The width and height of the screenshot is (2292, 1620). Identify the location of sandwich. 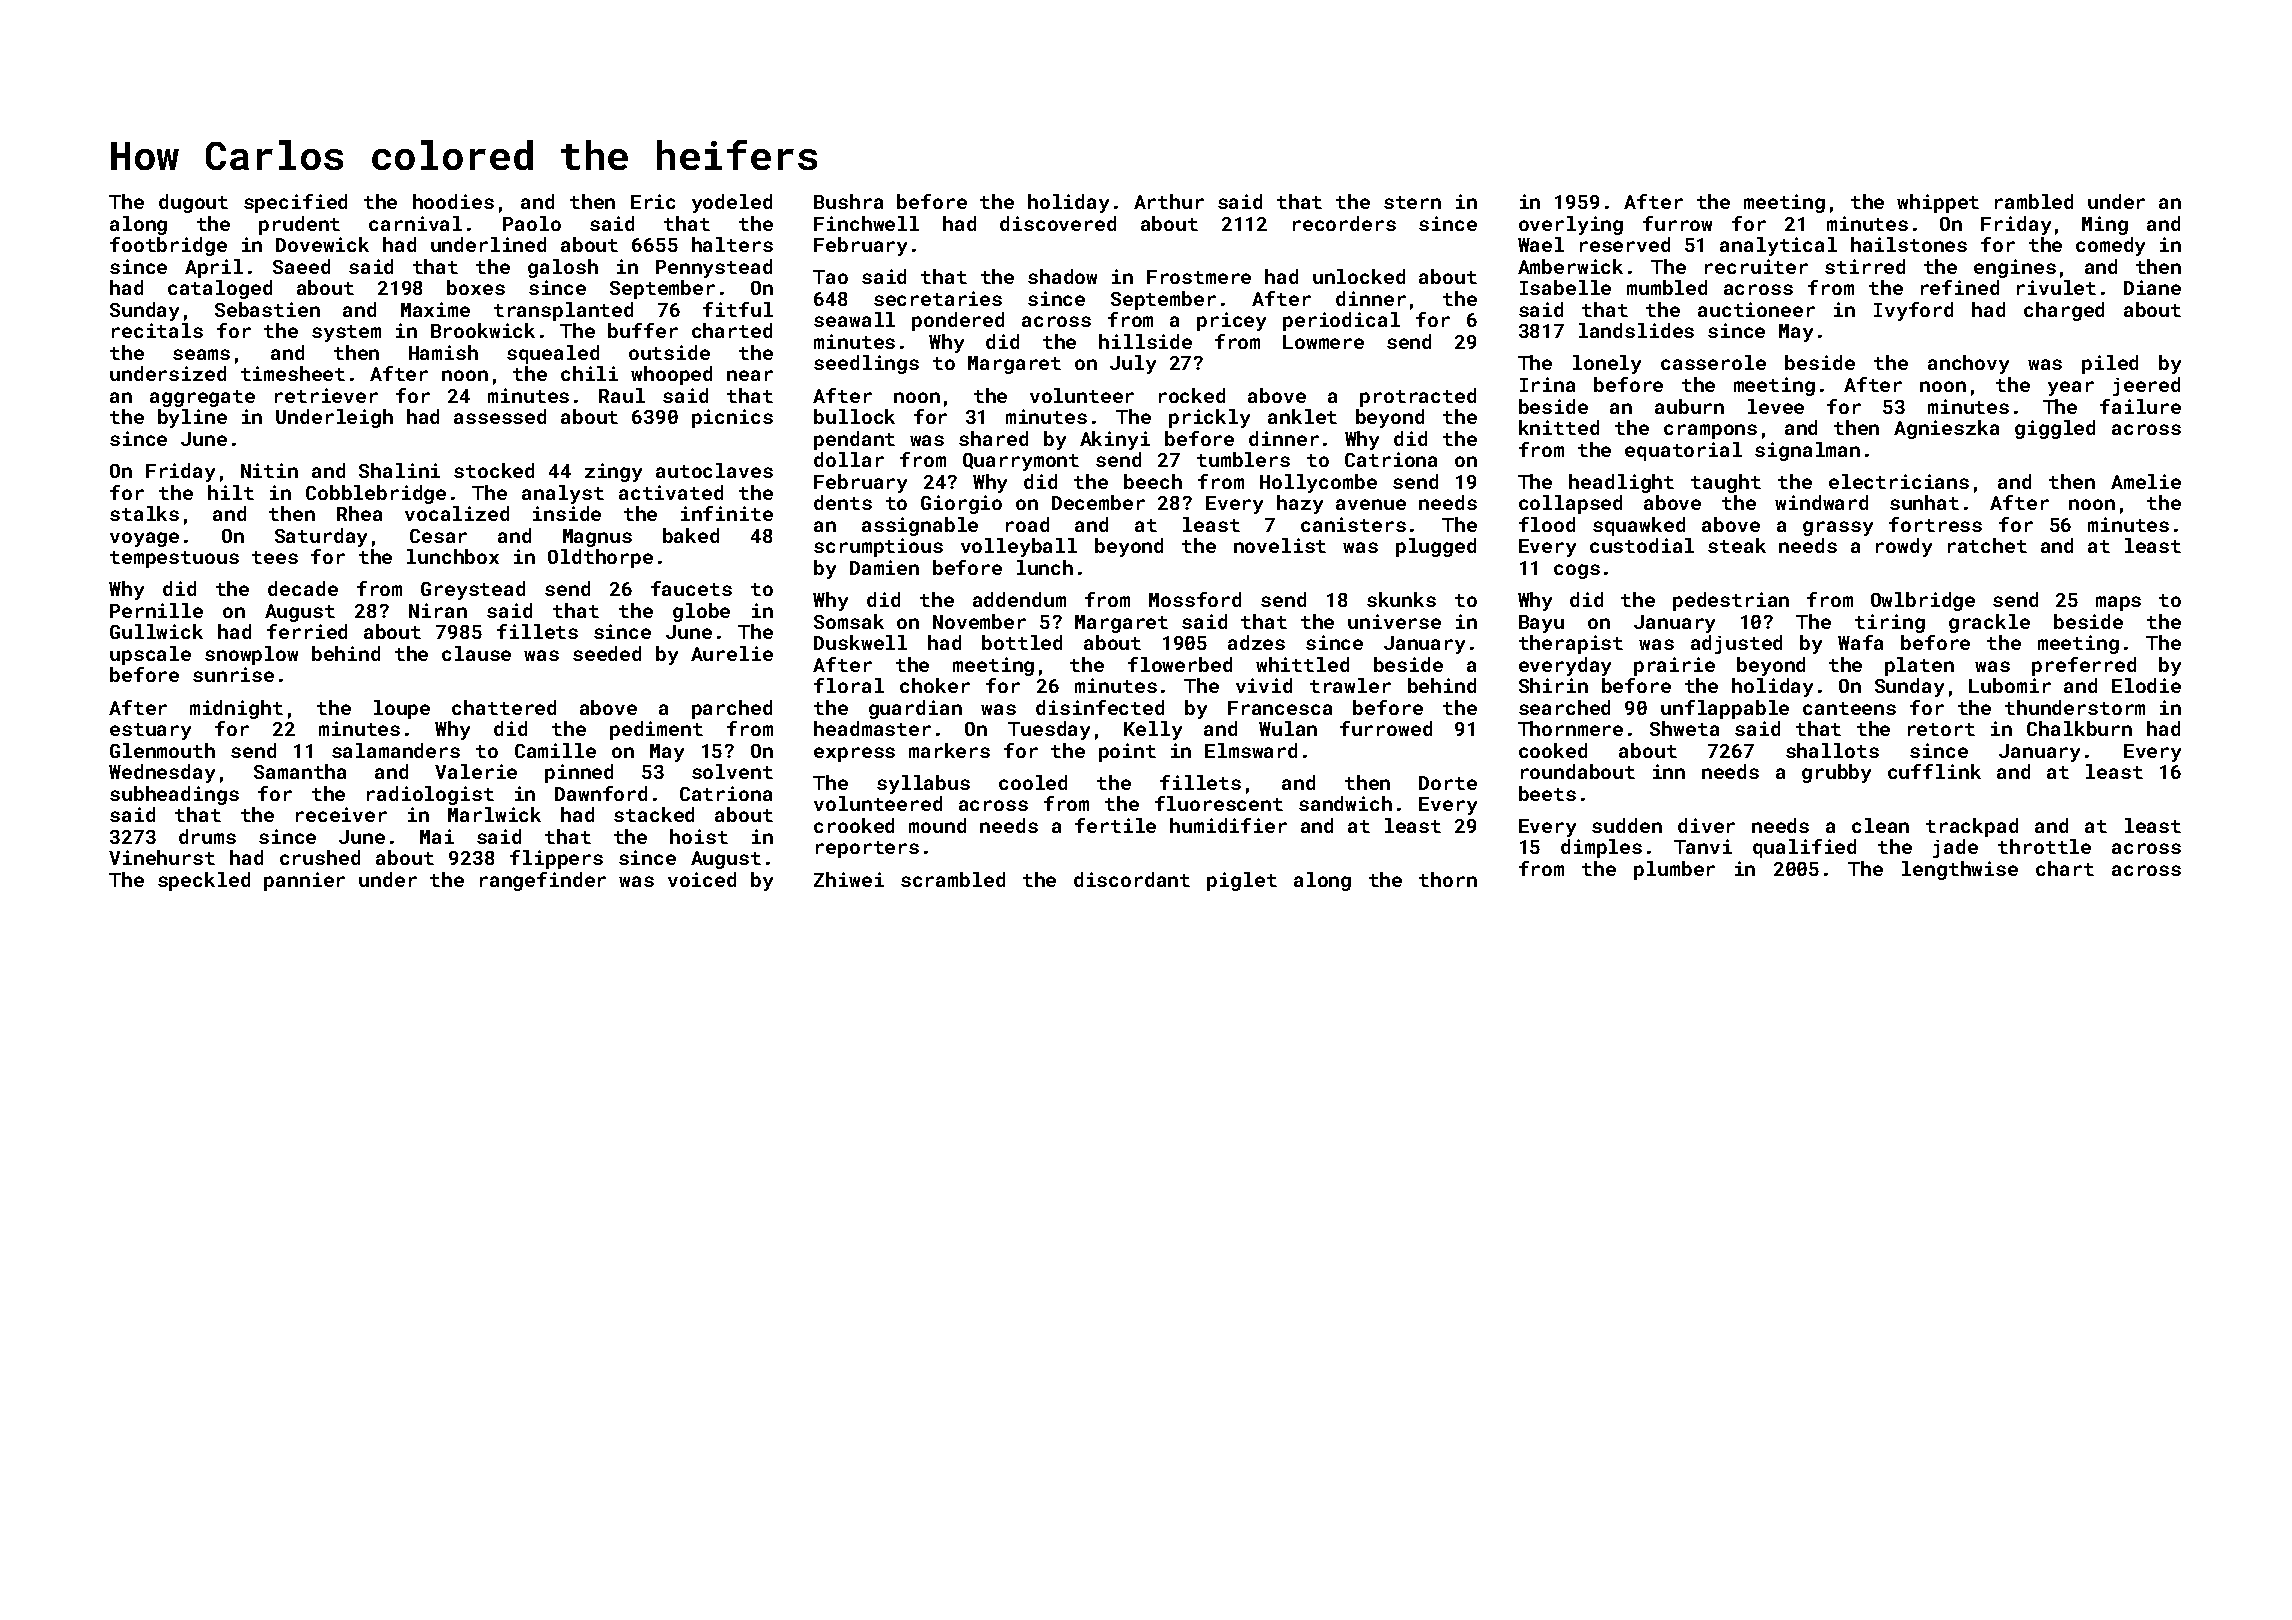
(1345, 803).
